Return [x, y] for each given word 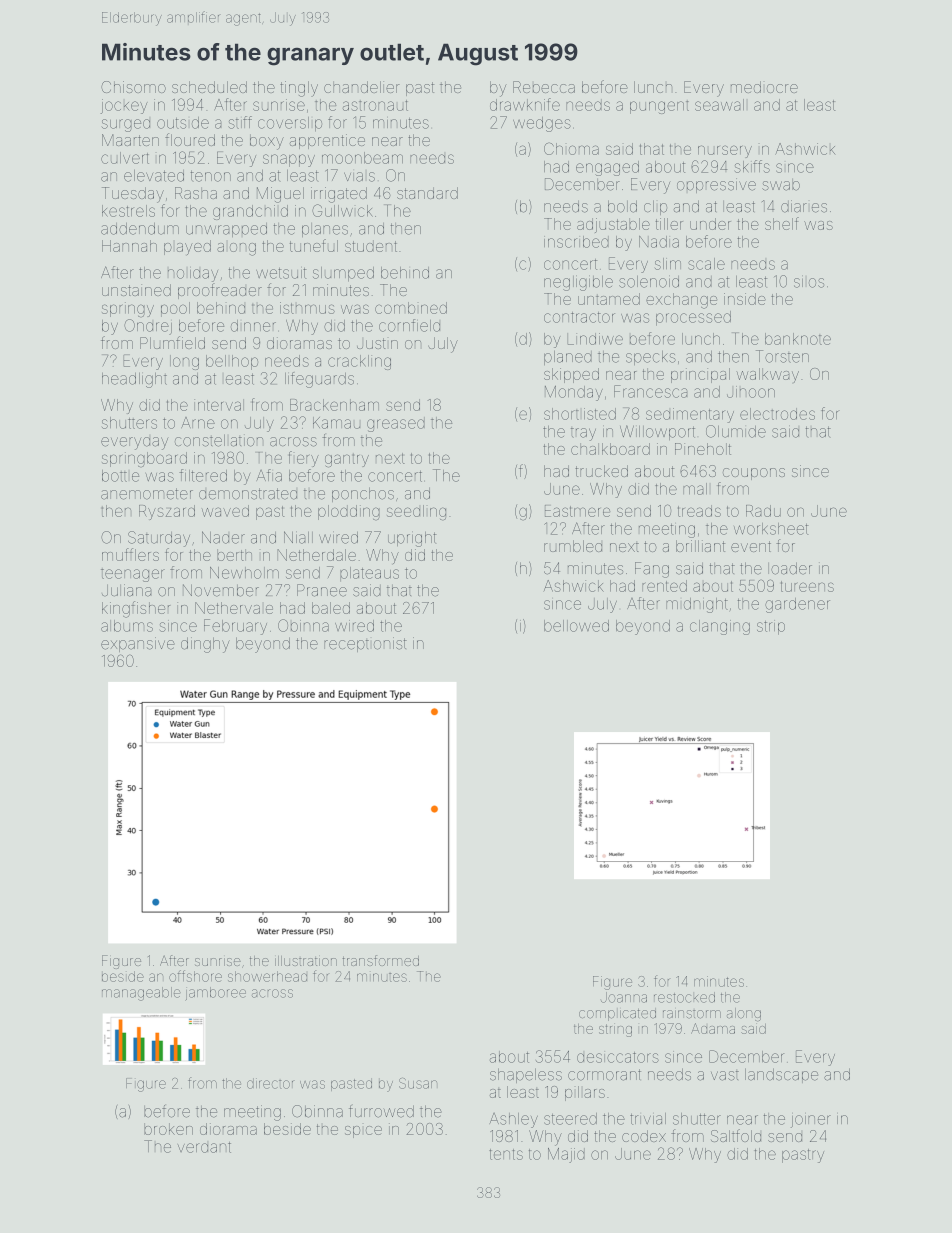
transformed [380, 960]
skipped [571, 375]
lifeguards [319, 380]
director [271, 1083]
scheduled [209, 87]
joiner [811, 1121]
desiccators [618, 1057]
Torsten [782, 356]
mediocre [764, 87]
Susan [418, 1083]
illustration [306, 961]
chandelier [362, 87]
